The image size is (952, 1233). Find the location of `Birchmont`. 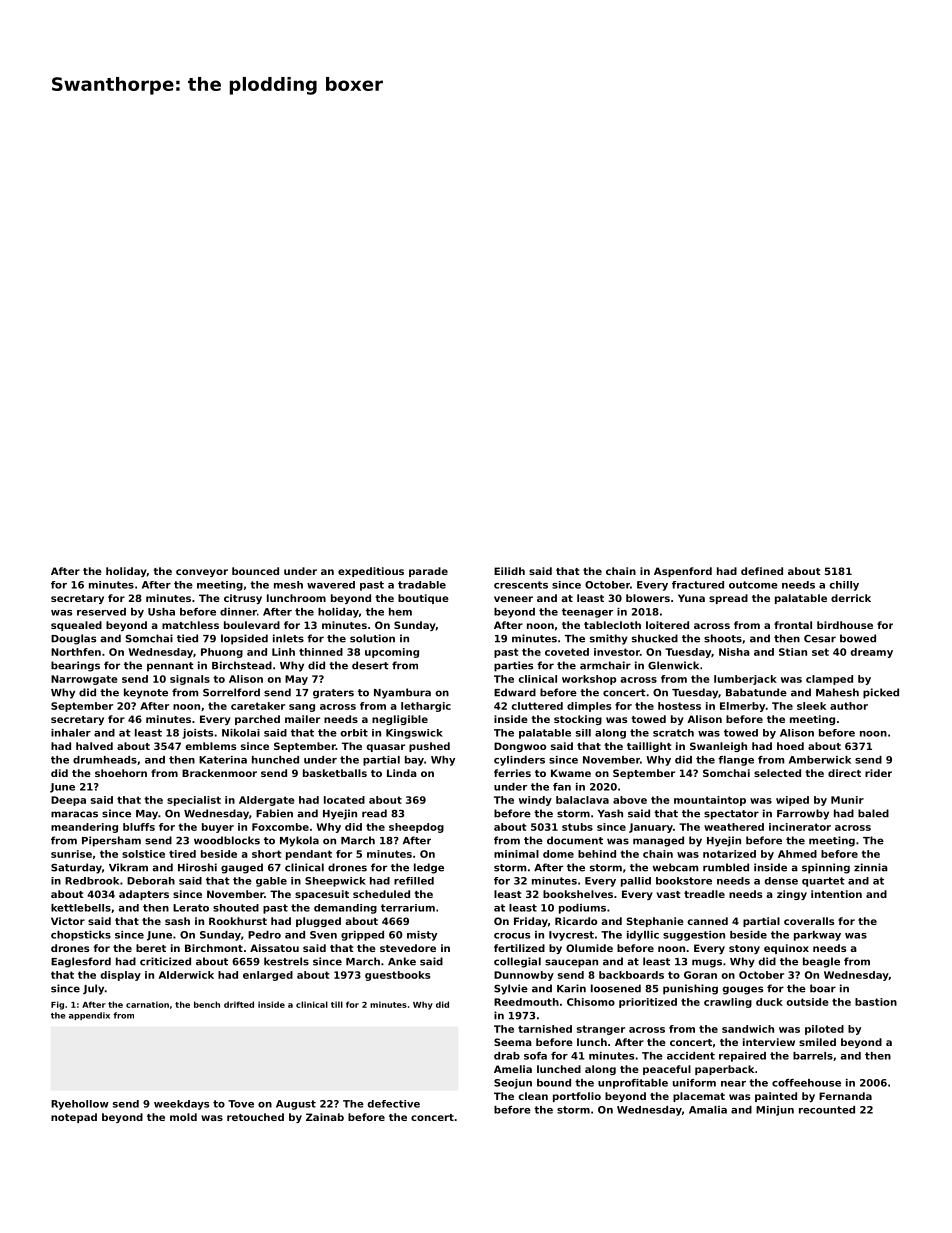

Birchmont is located at coordinates (214, 948).
